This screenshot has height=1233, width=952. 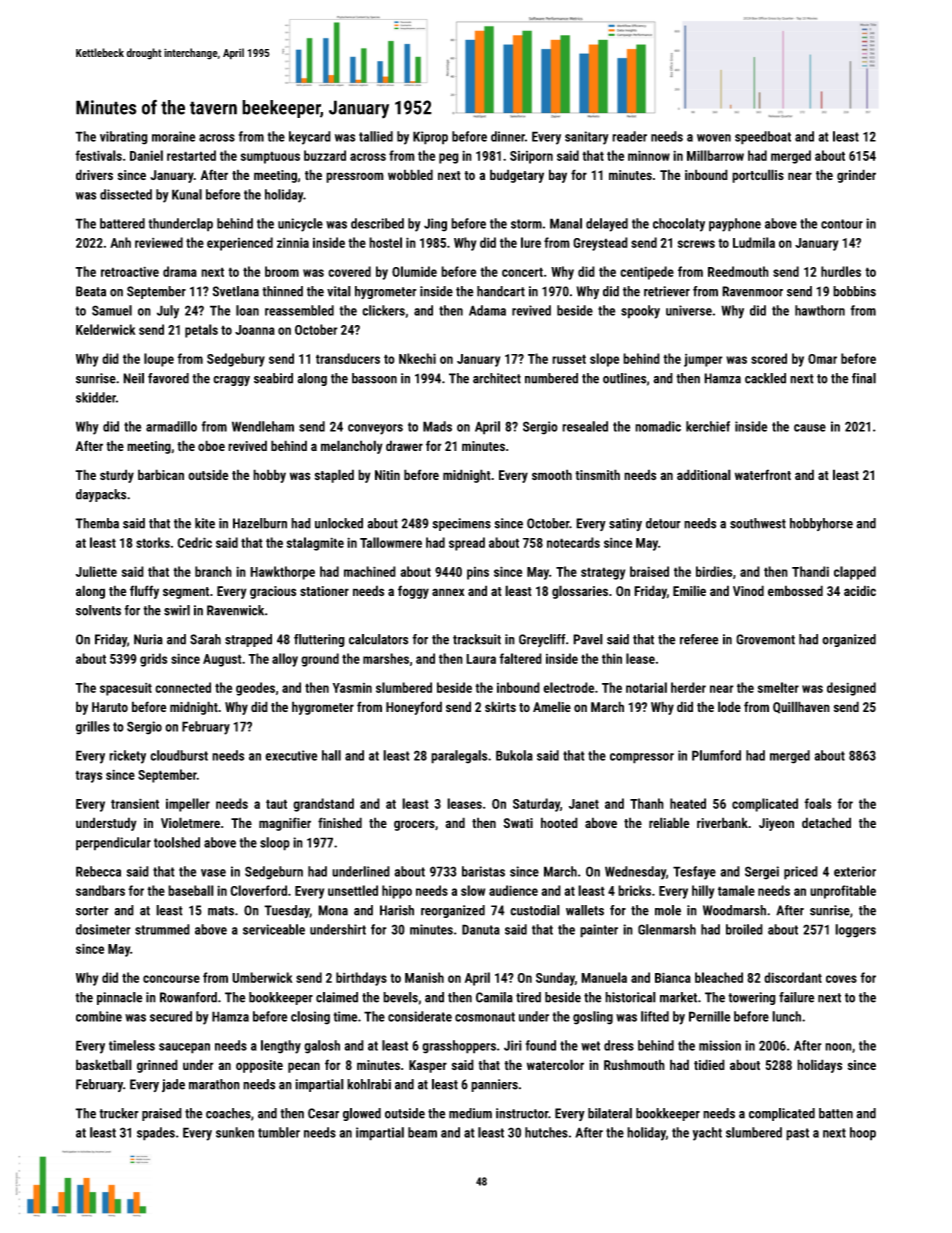 What do you see at coordinates (124, 138) in the screenshot?
I see `vibrating` at bounding box center [124, 138].
